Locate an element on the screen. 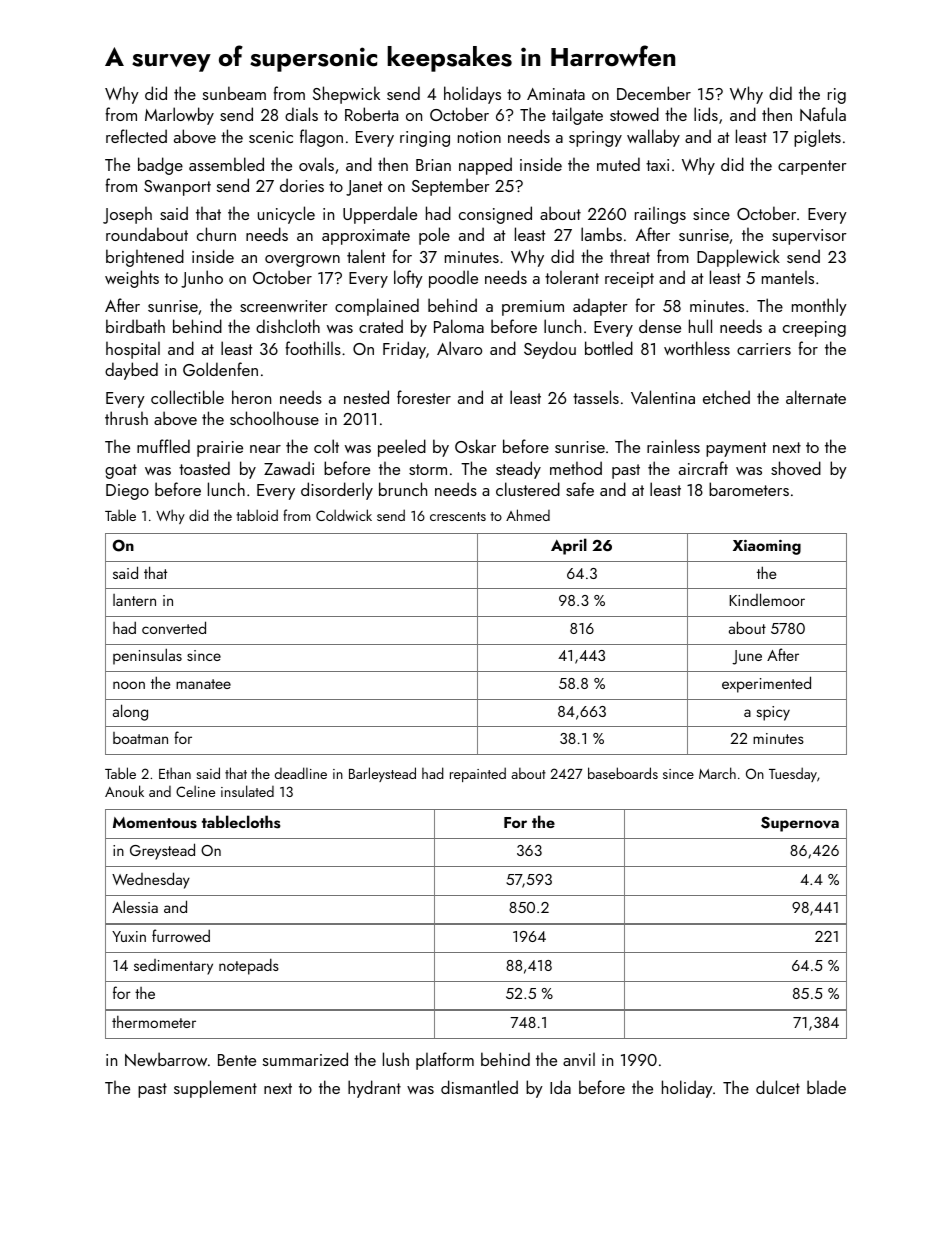 The width and height of the screenshot is (952, 1233). Aminata is located at coordinates (556, 94).
